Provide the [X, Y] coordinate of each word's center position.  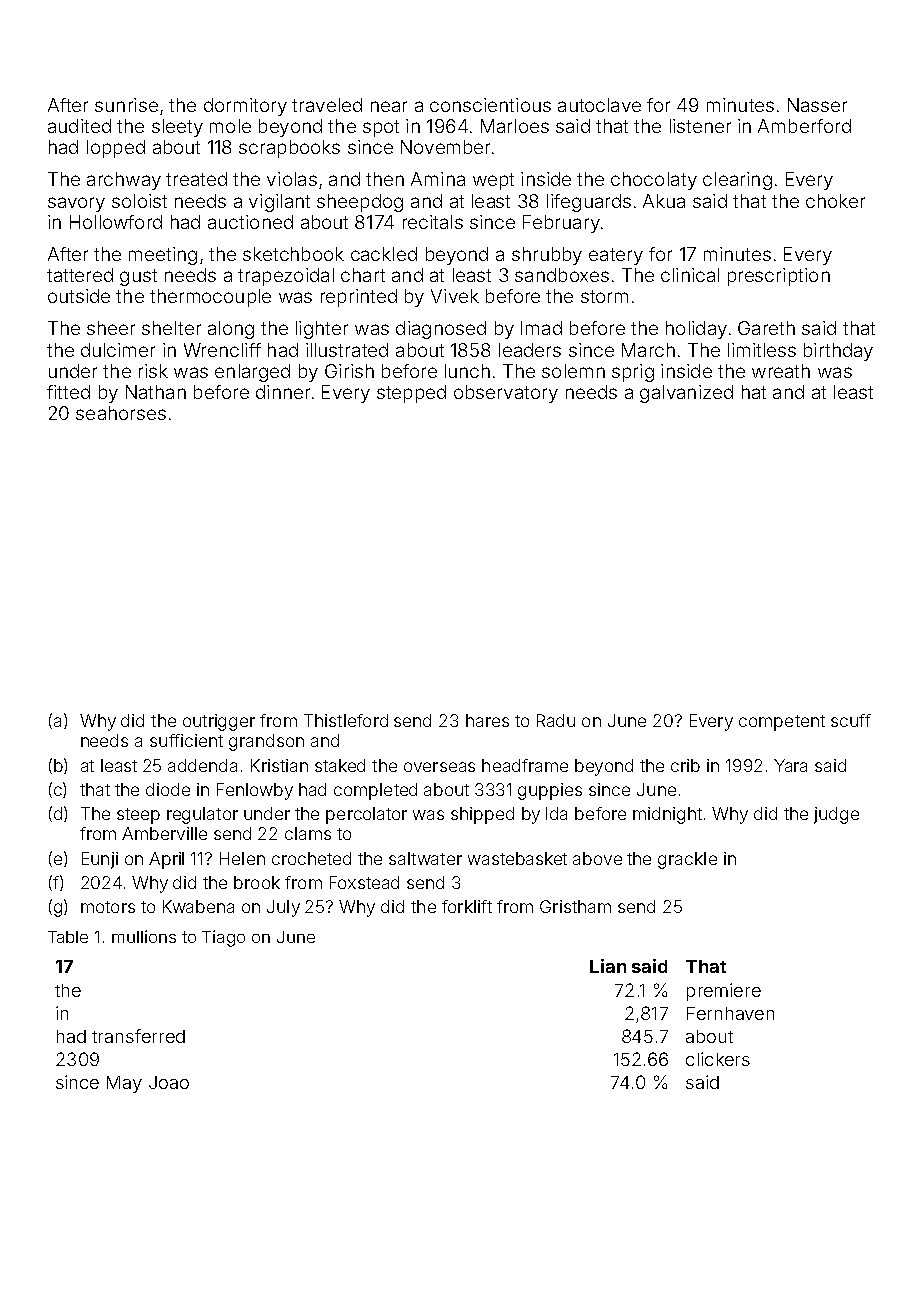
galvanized [686, 394]
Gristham [575, 906]
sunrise [126, 105]
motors [108, 907]
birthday [838, 352]
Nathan [156, 392]
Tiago [223, 938]
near [389, 106]
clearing [737, 181]
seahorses [121, 413]
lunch [467, 371]
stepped [411, 394]
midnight [667, 815]
